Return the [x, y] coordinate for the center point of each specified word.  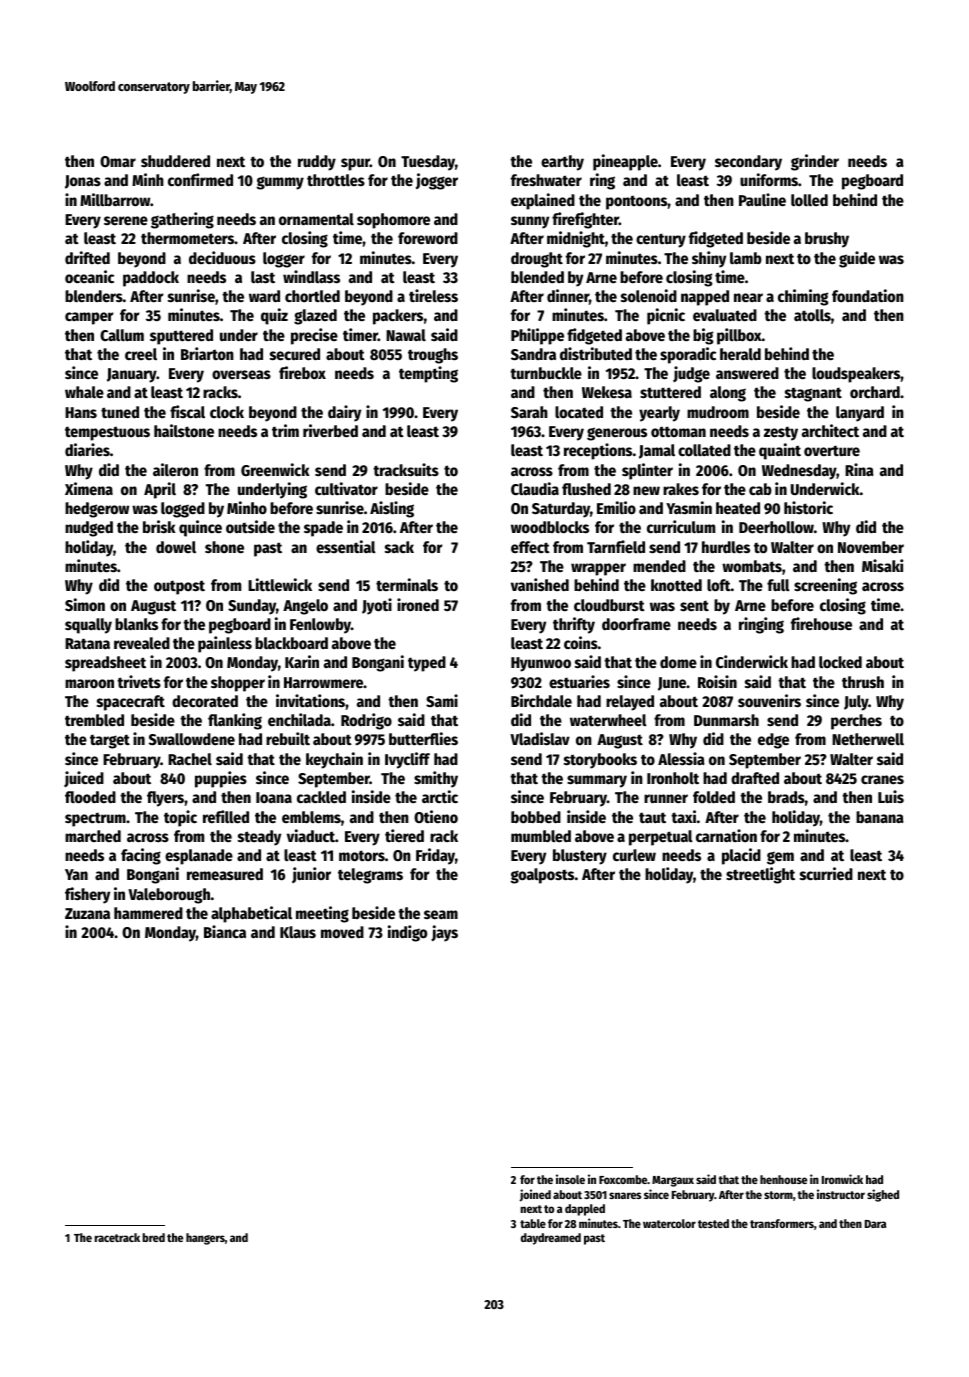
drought [537, 260]
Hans [81, 412]
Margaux [673, 1181]
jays [444, 933]
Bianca [225, 931]
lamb [746, 258]
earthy [562, 163]
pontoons [636, 202]
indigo [407, 933]
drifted [87, 257]
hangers [205, 1239]
